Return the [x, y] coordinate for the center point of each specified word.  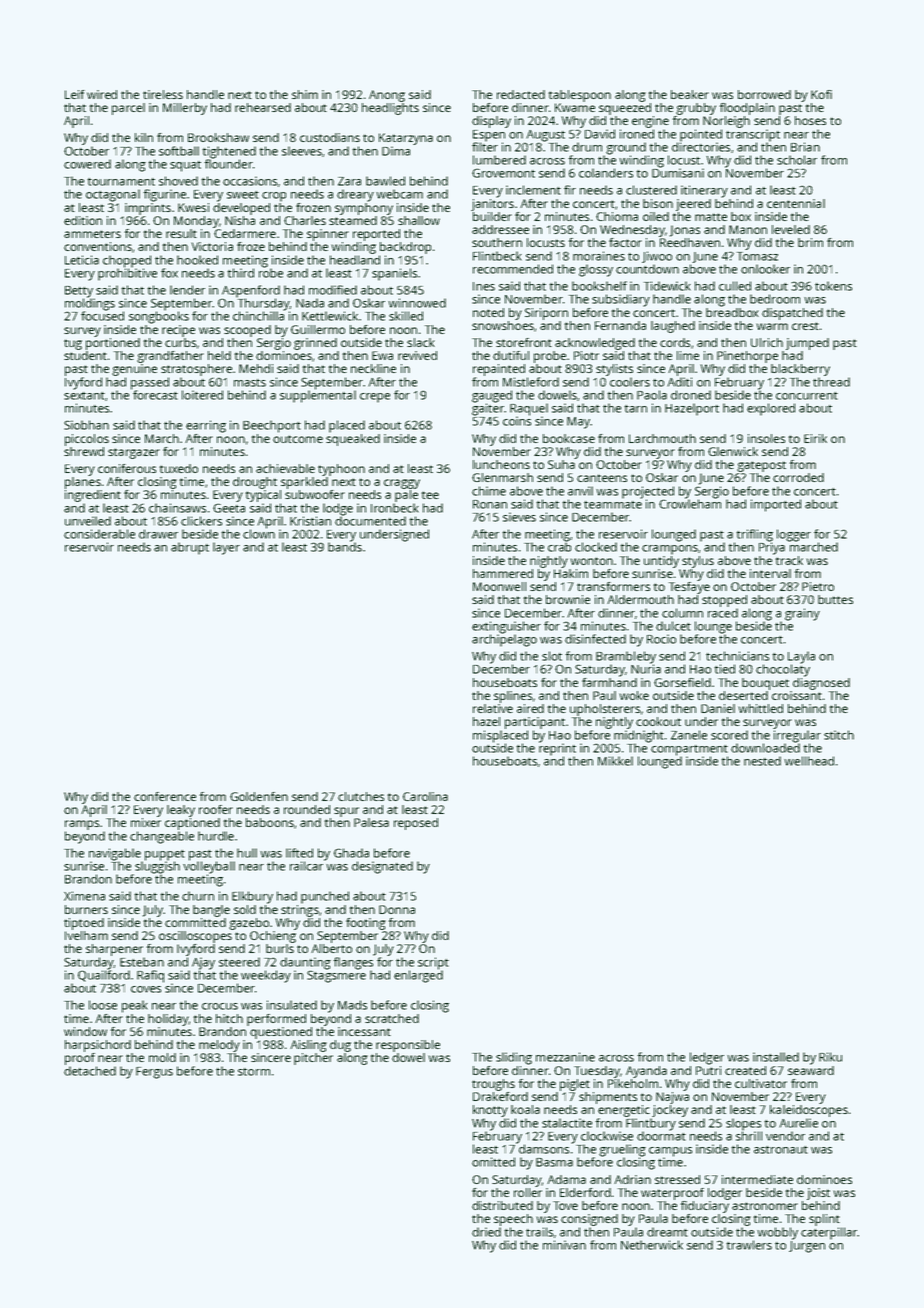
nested [762, 761]
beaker [690, 94]
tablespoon [580, 96]
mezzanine [565, 1057]
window [85, 1031]
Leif [75, 94]
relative [493, 708]
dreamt [667, 1232]
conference [165, 796]
